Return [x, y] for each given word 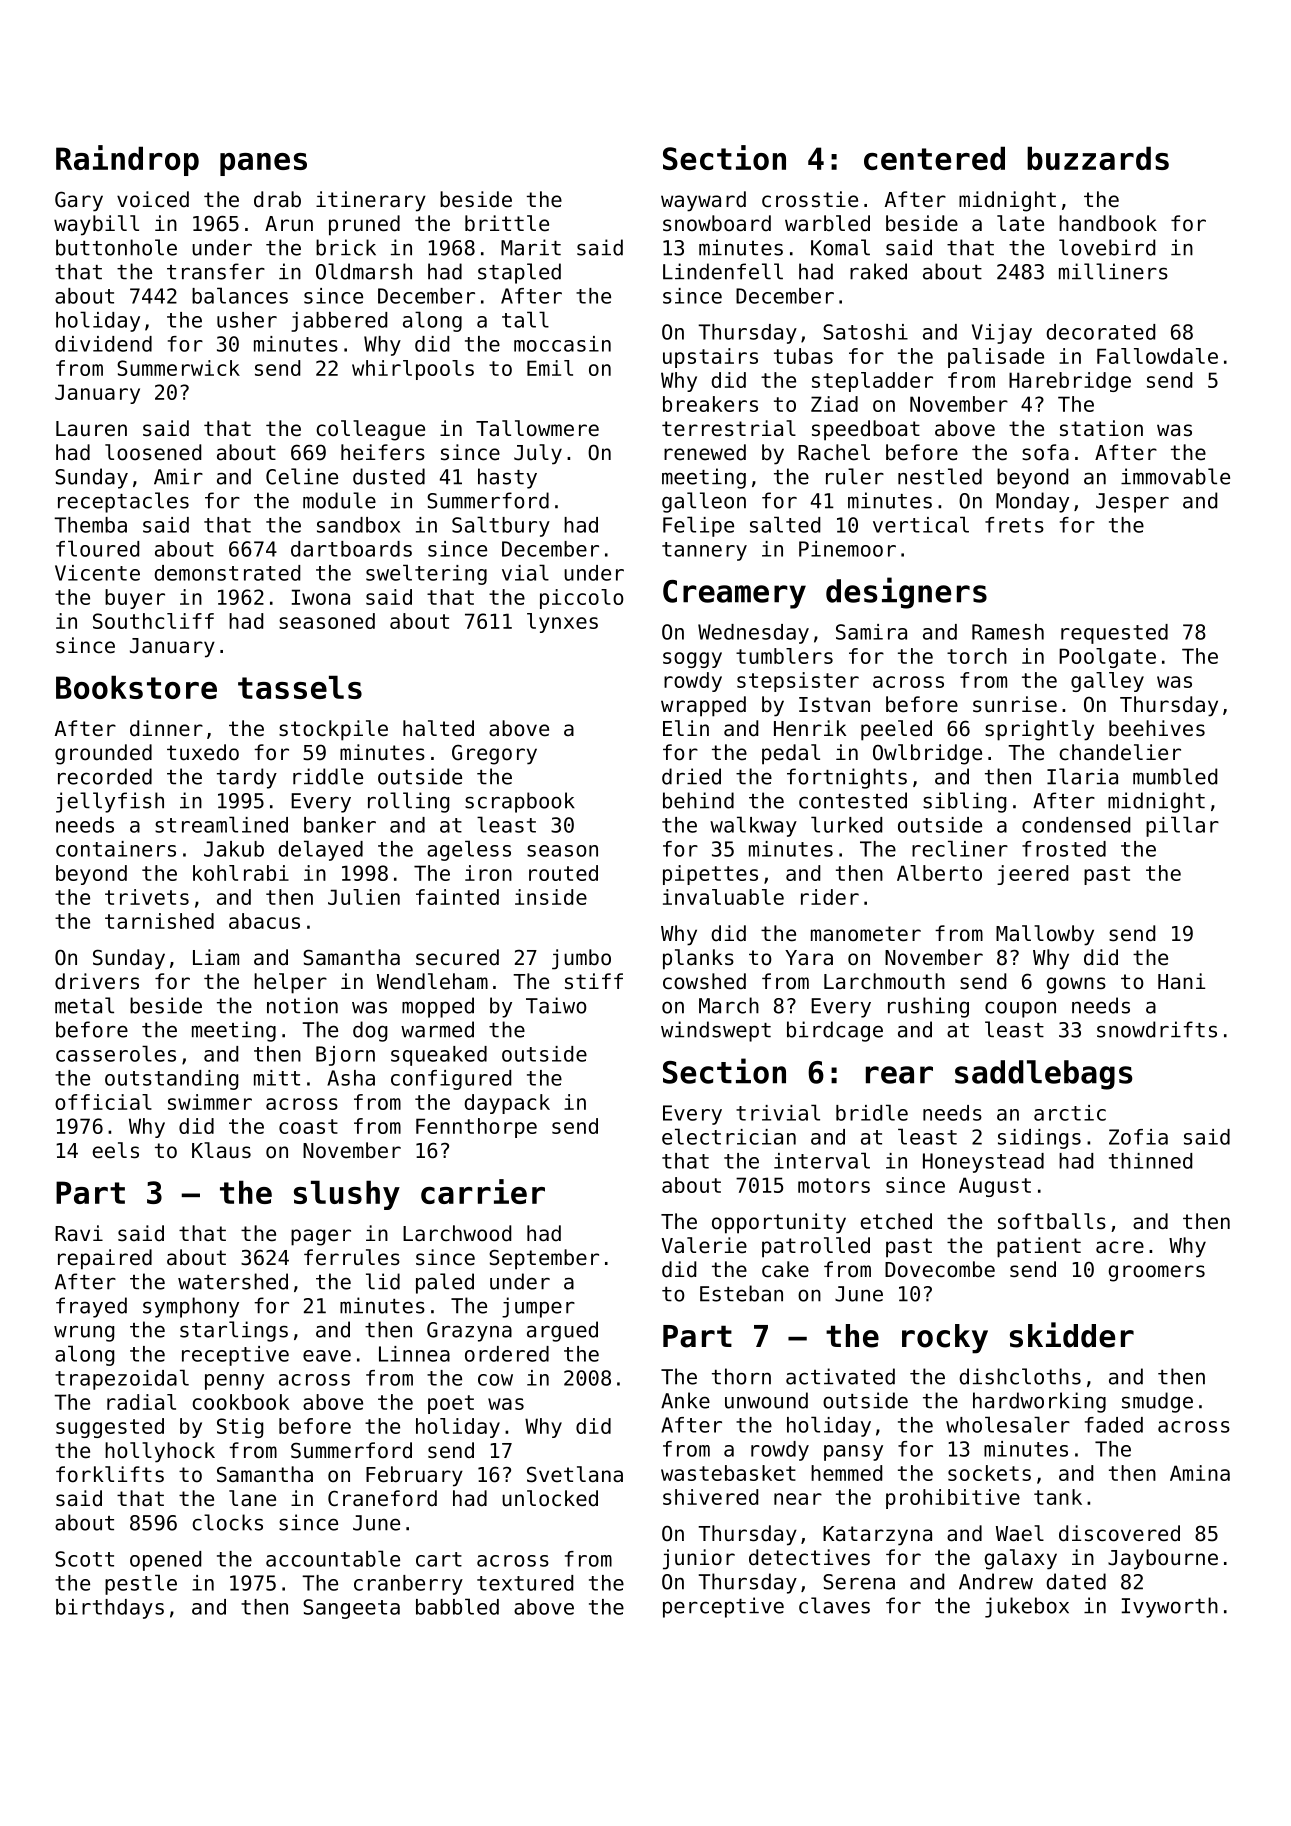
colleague [370, 430]
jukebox [1027, 1607]
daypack [507, 1104]
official [103, 1102]
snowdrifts [1157, 1029]
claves [834, 1605]
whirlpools [413, 370]
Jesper [1132, 503]
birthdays [110, 1609]
